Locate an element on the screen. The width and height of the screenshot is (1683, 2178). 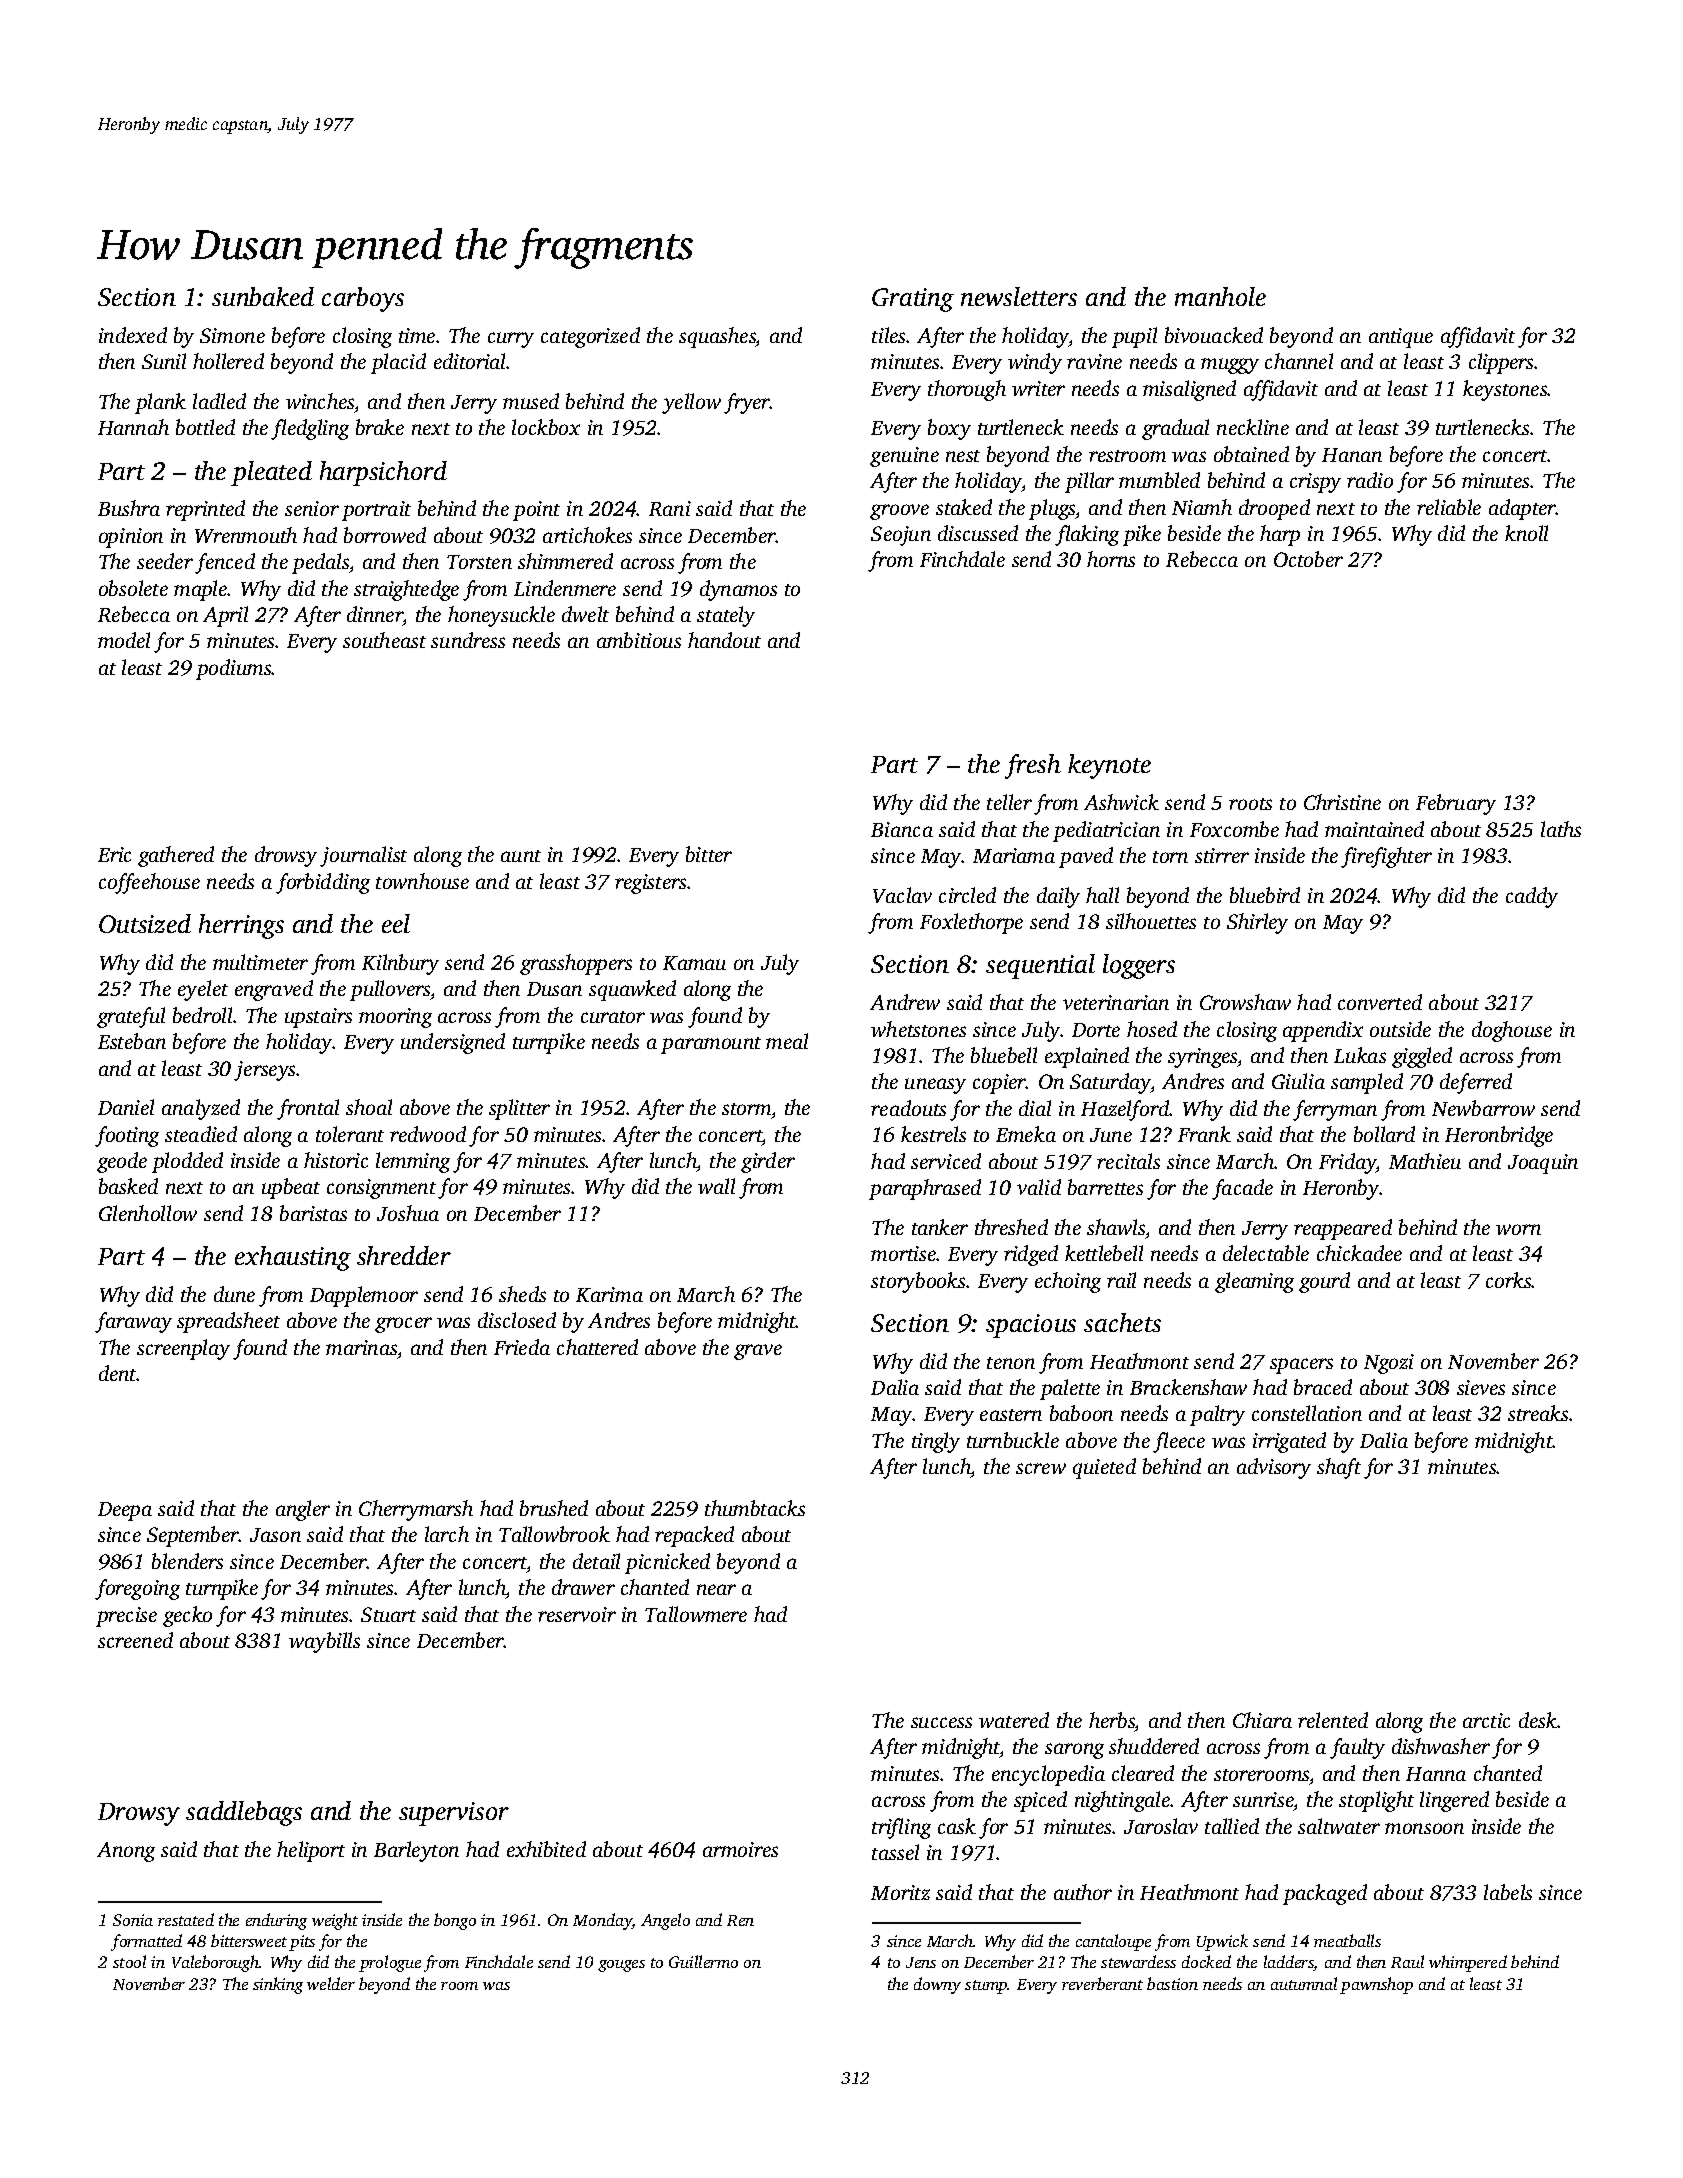
sunbaked is located at coordinates (263, 296).
